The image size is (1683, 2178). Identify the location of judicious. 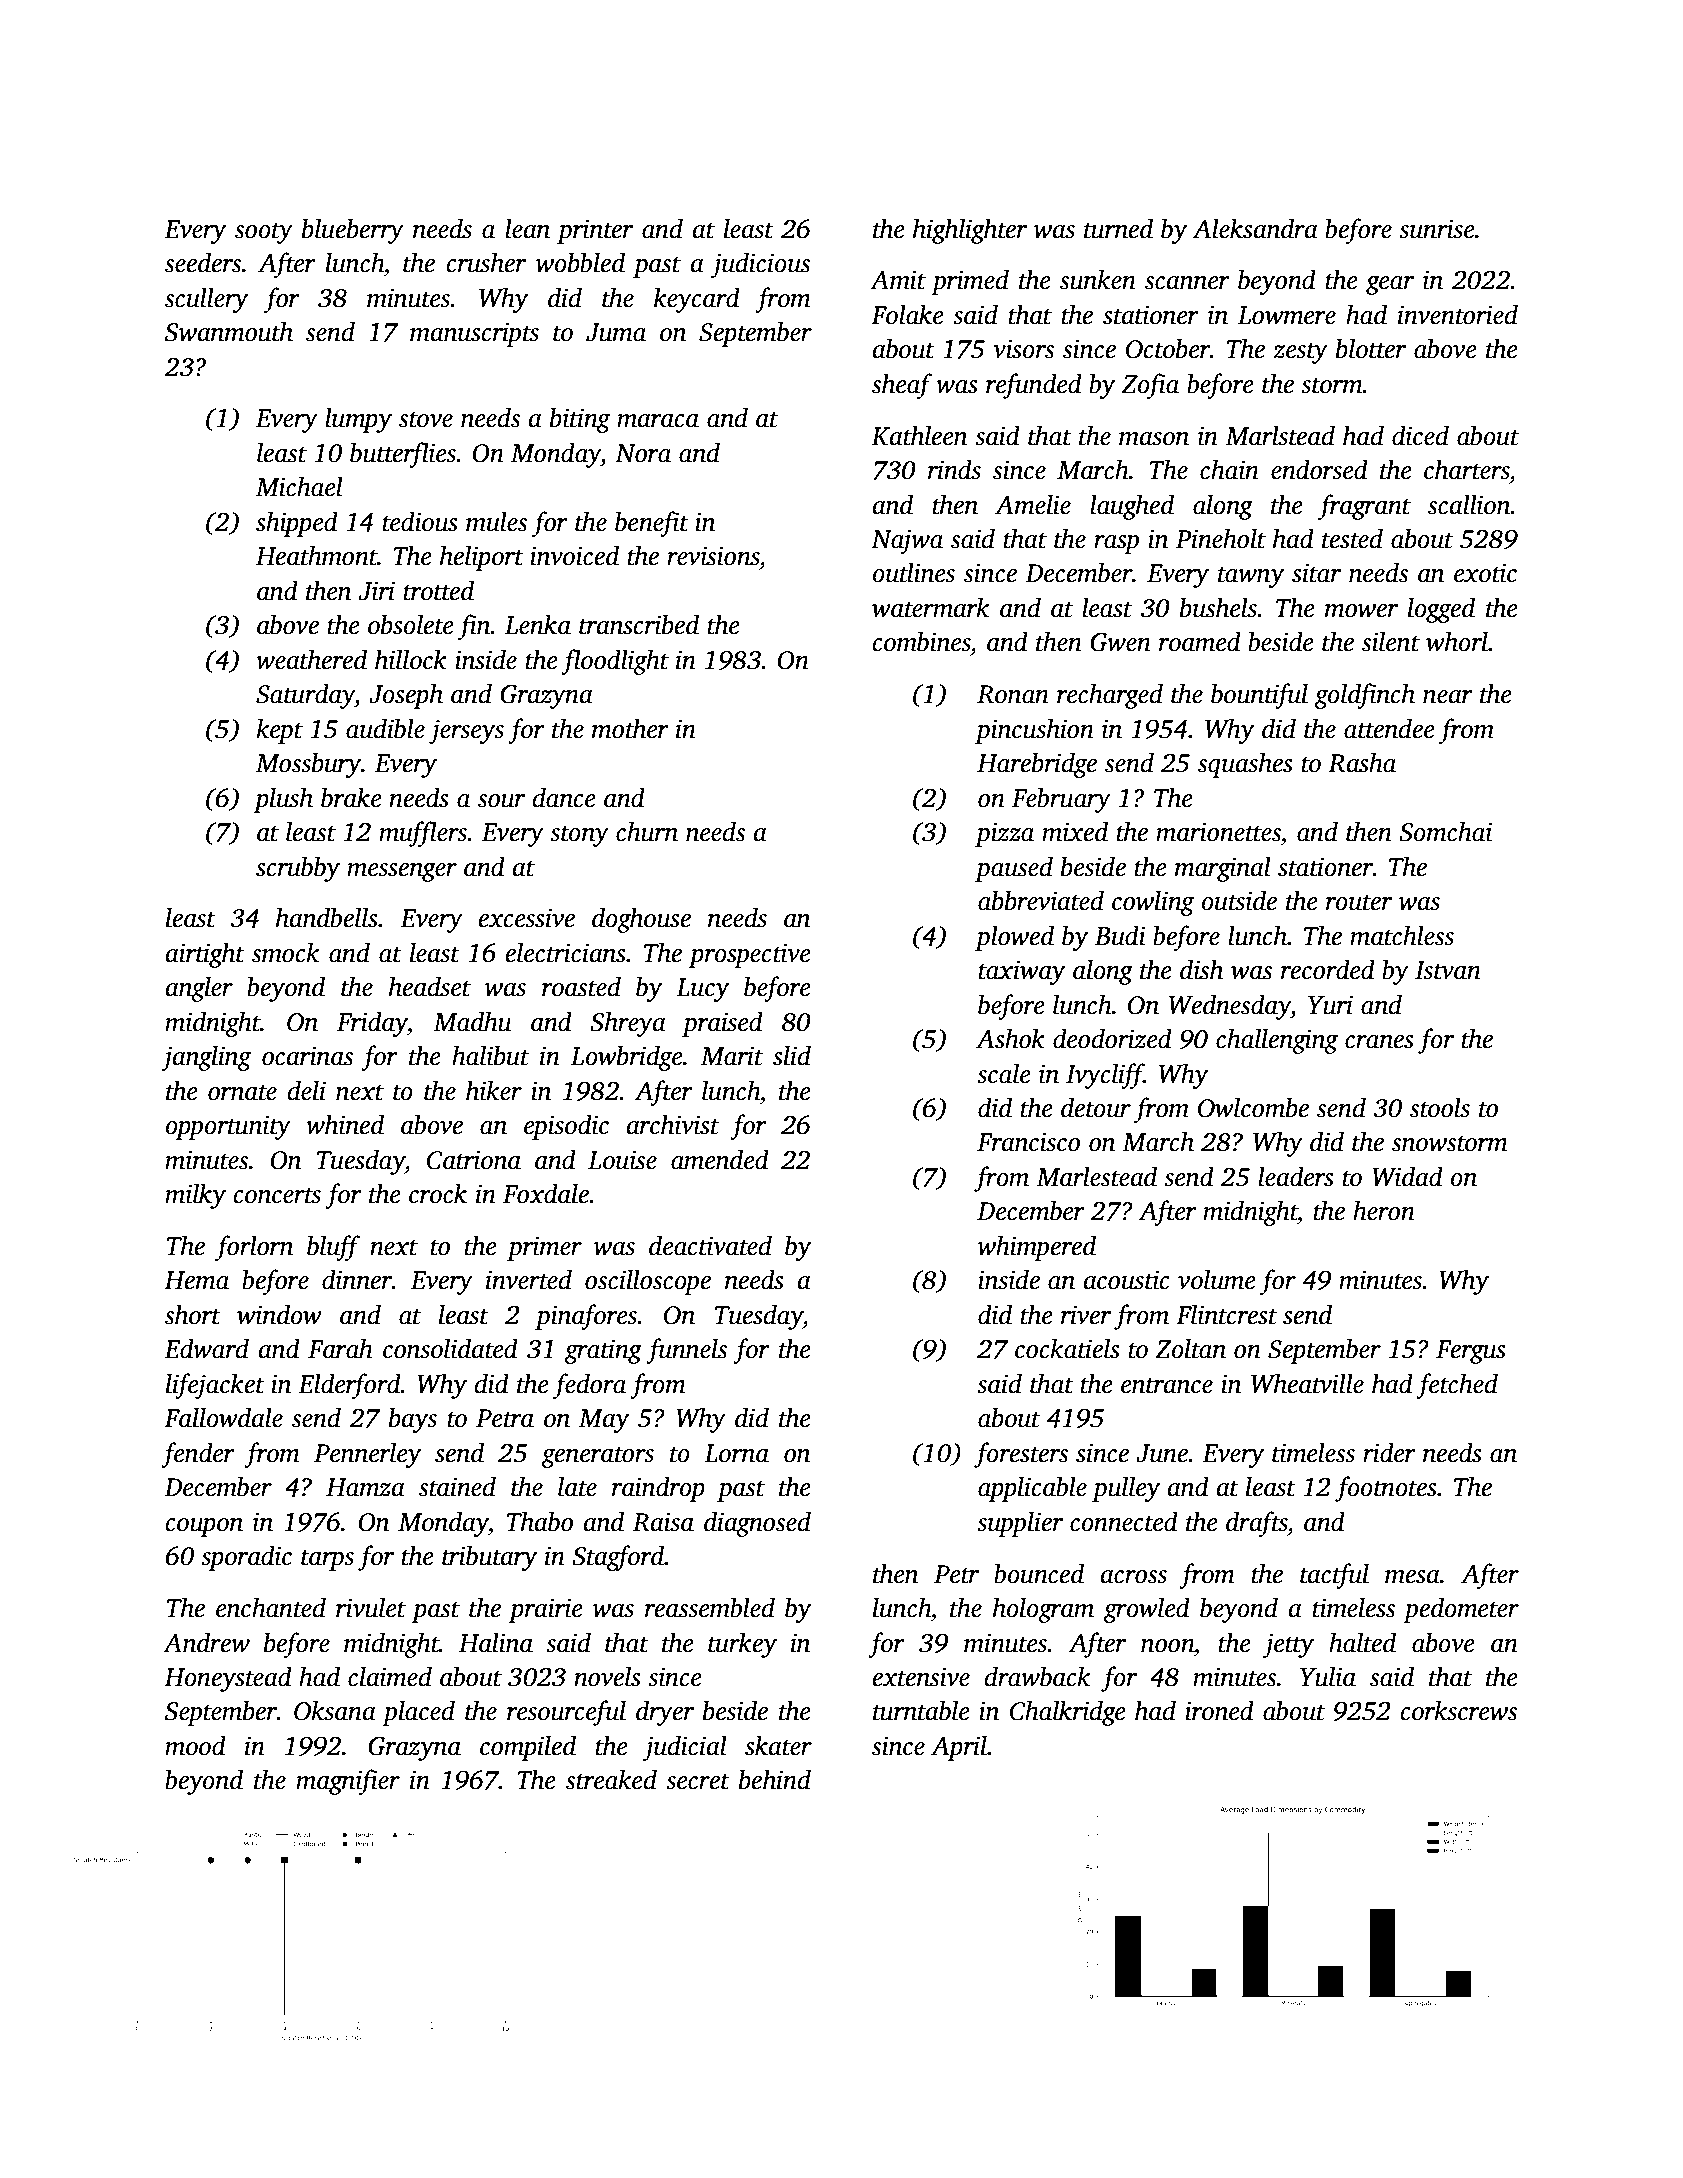
(760, 265).
